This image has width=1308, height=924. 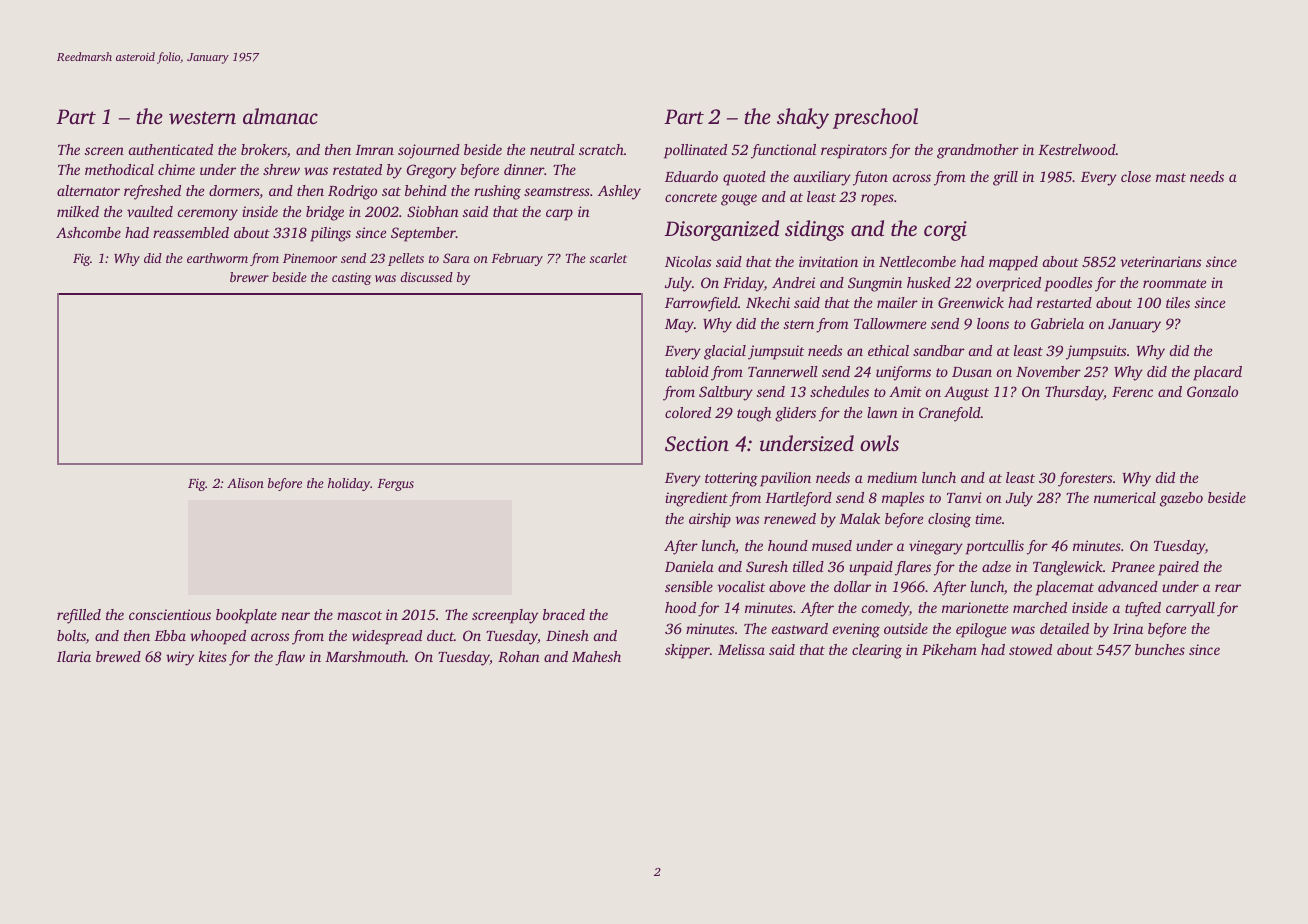 What do you see at coordinates (423, 234) in the image?
I see `September` at bounding box center [423, 234].
